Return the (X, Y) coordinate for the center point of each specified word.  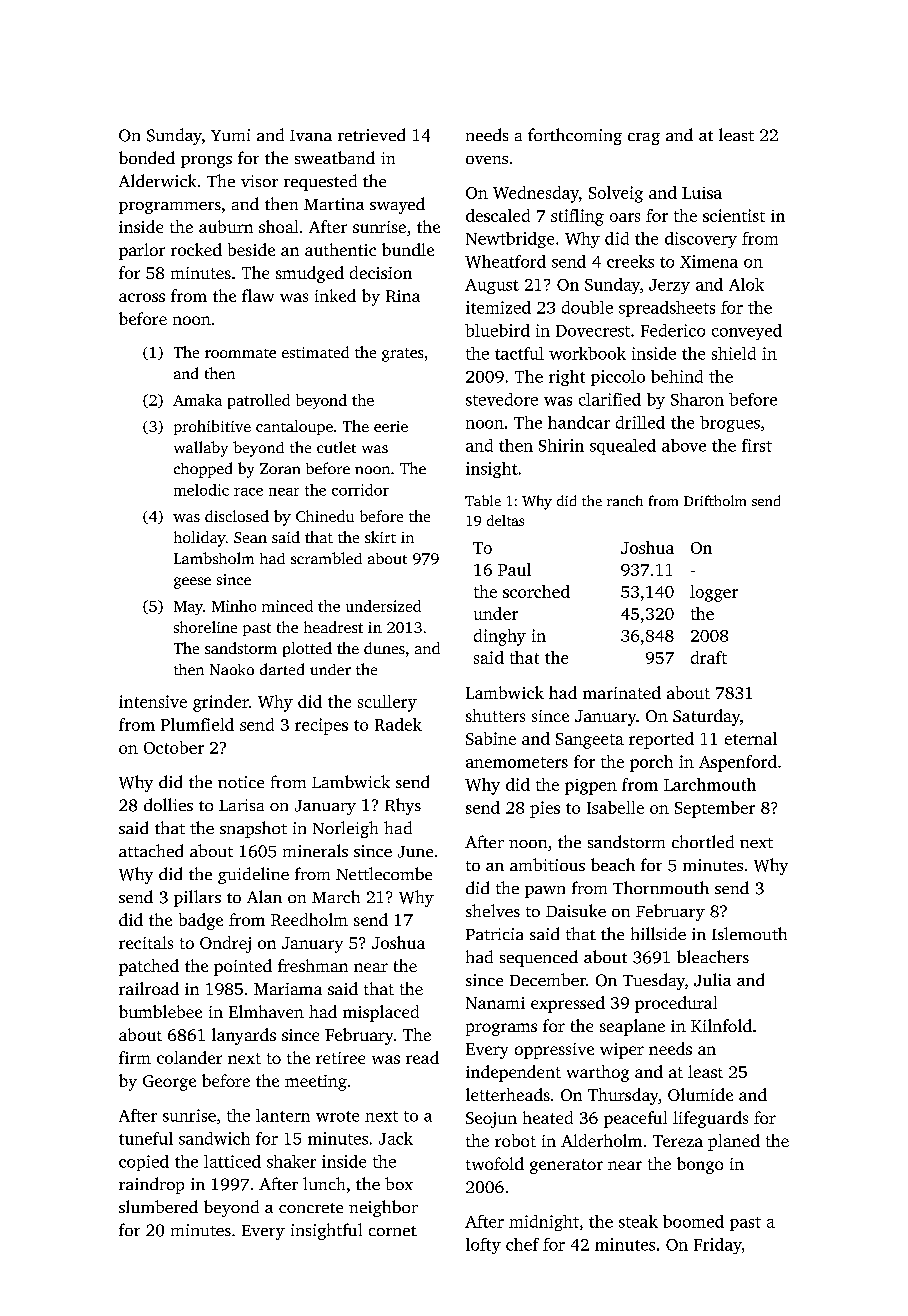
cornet (393, 1231)
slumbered (158, 1206)
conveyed (747, 332)
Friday (718, 1246)
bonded (147, 157)
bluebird (497, 330)
